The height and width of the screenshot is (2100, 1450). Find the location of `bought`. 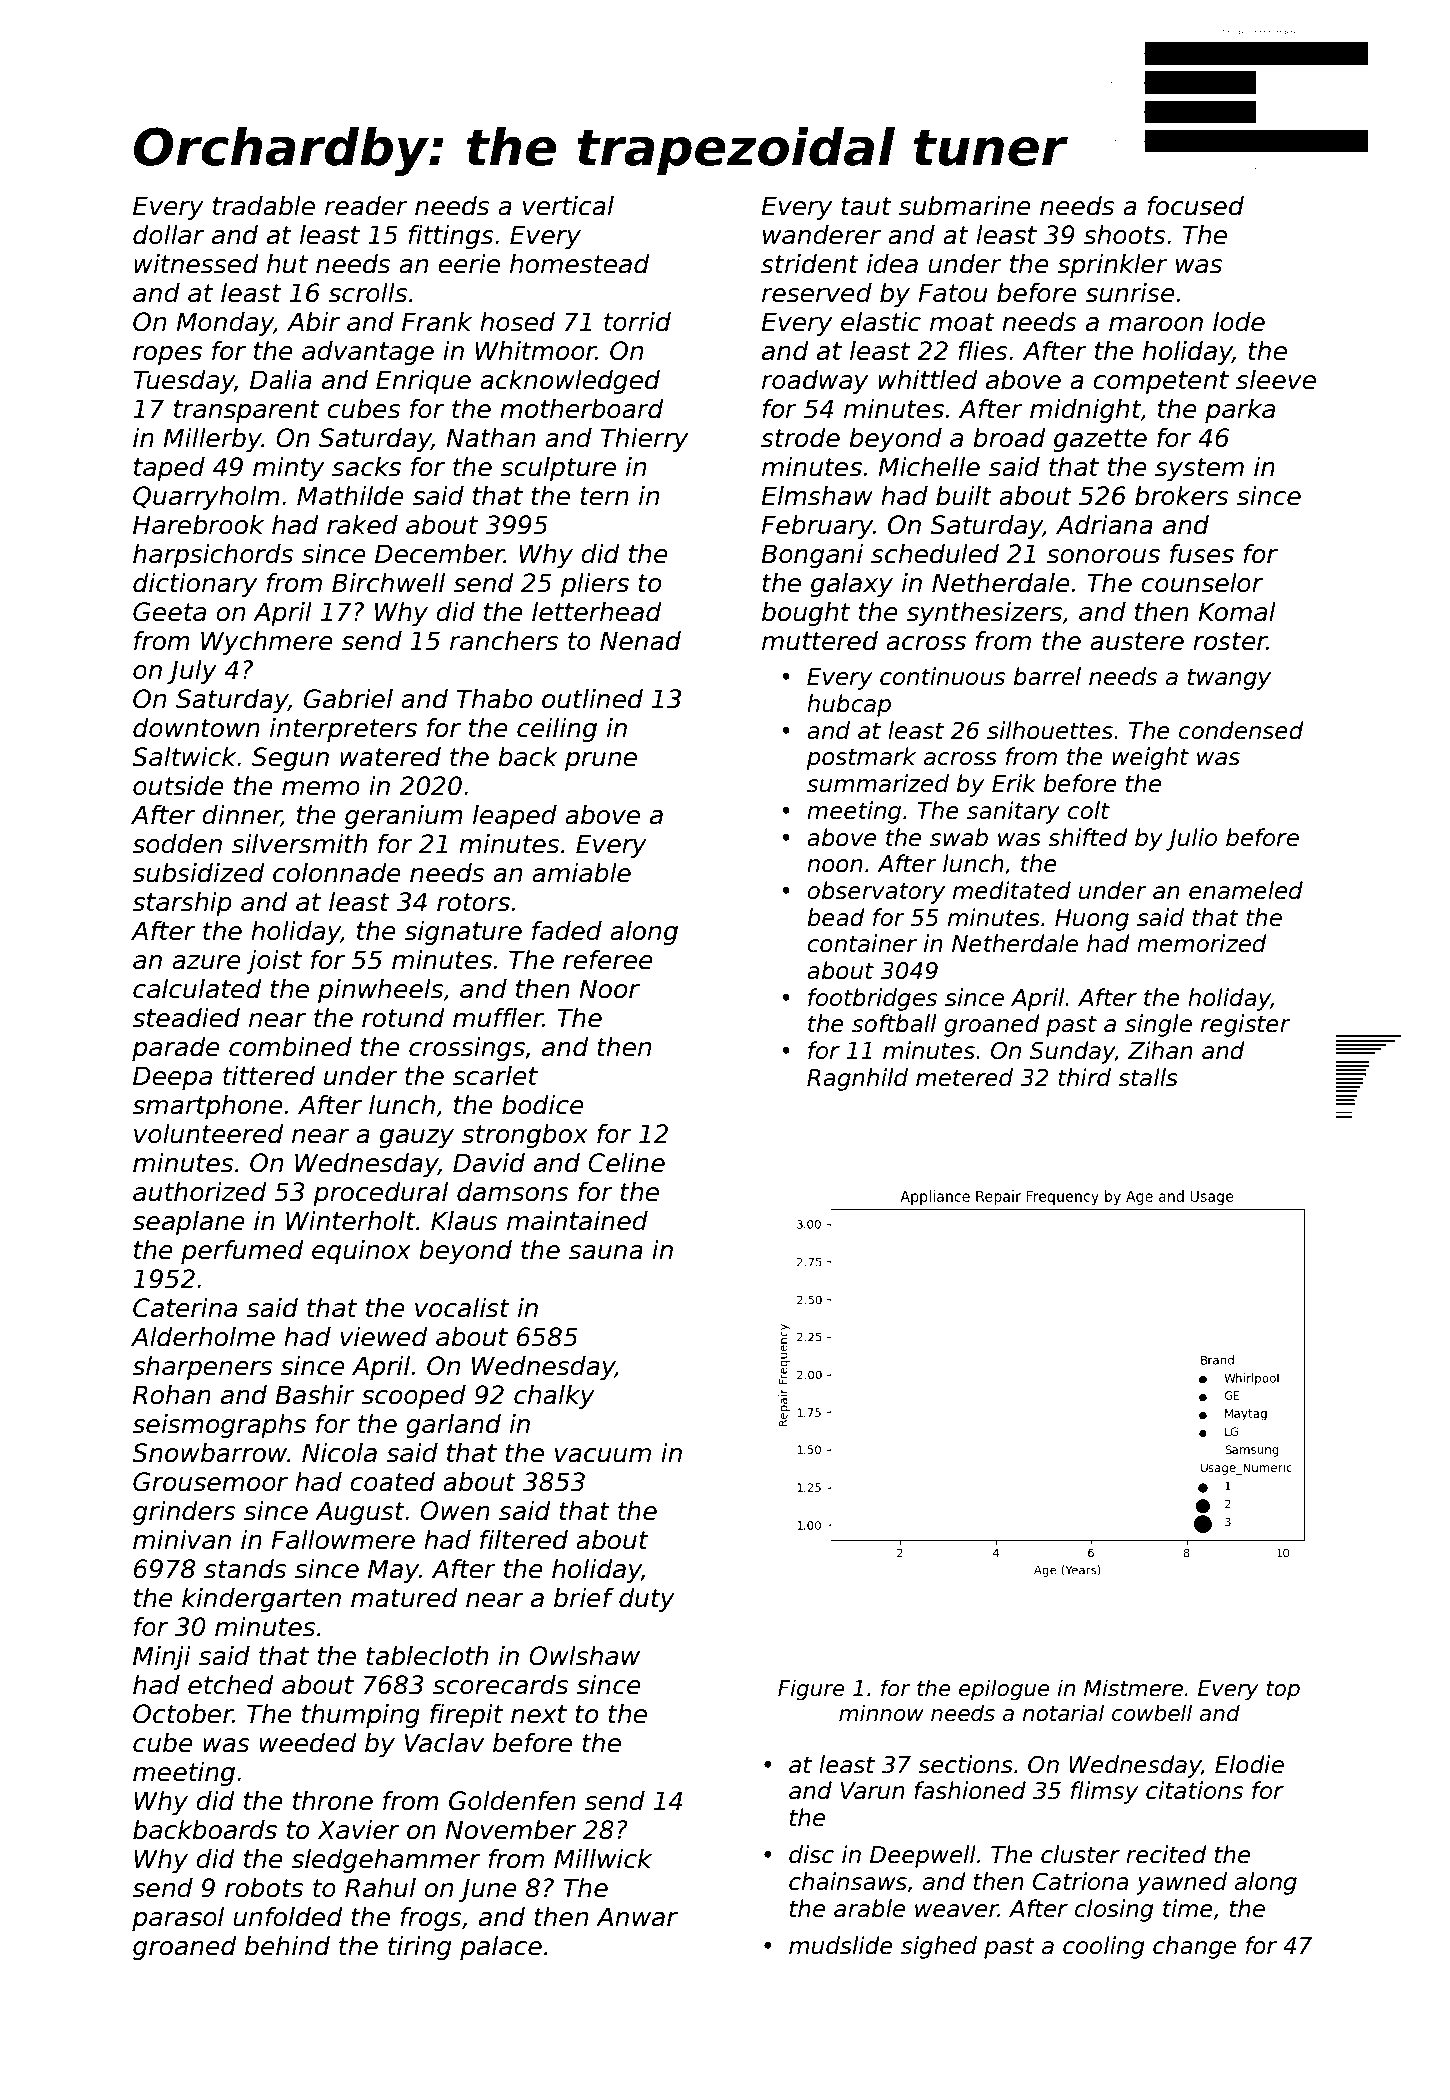

bought is located at coordinates (806, 614).
